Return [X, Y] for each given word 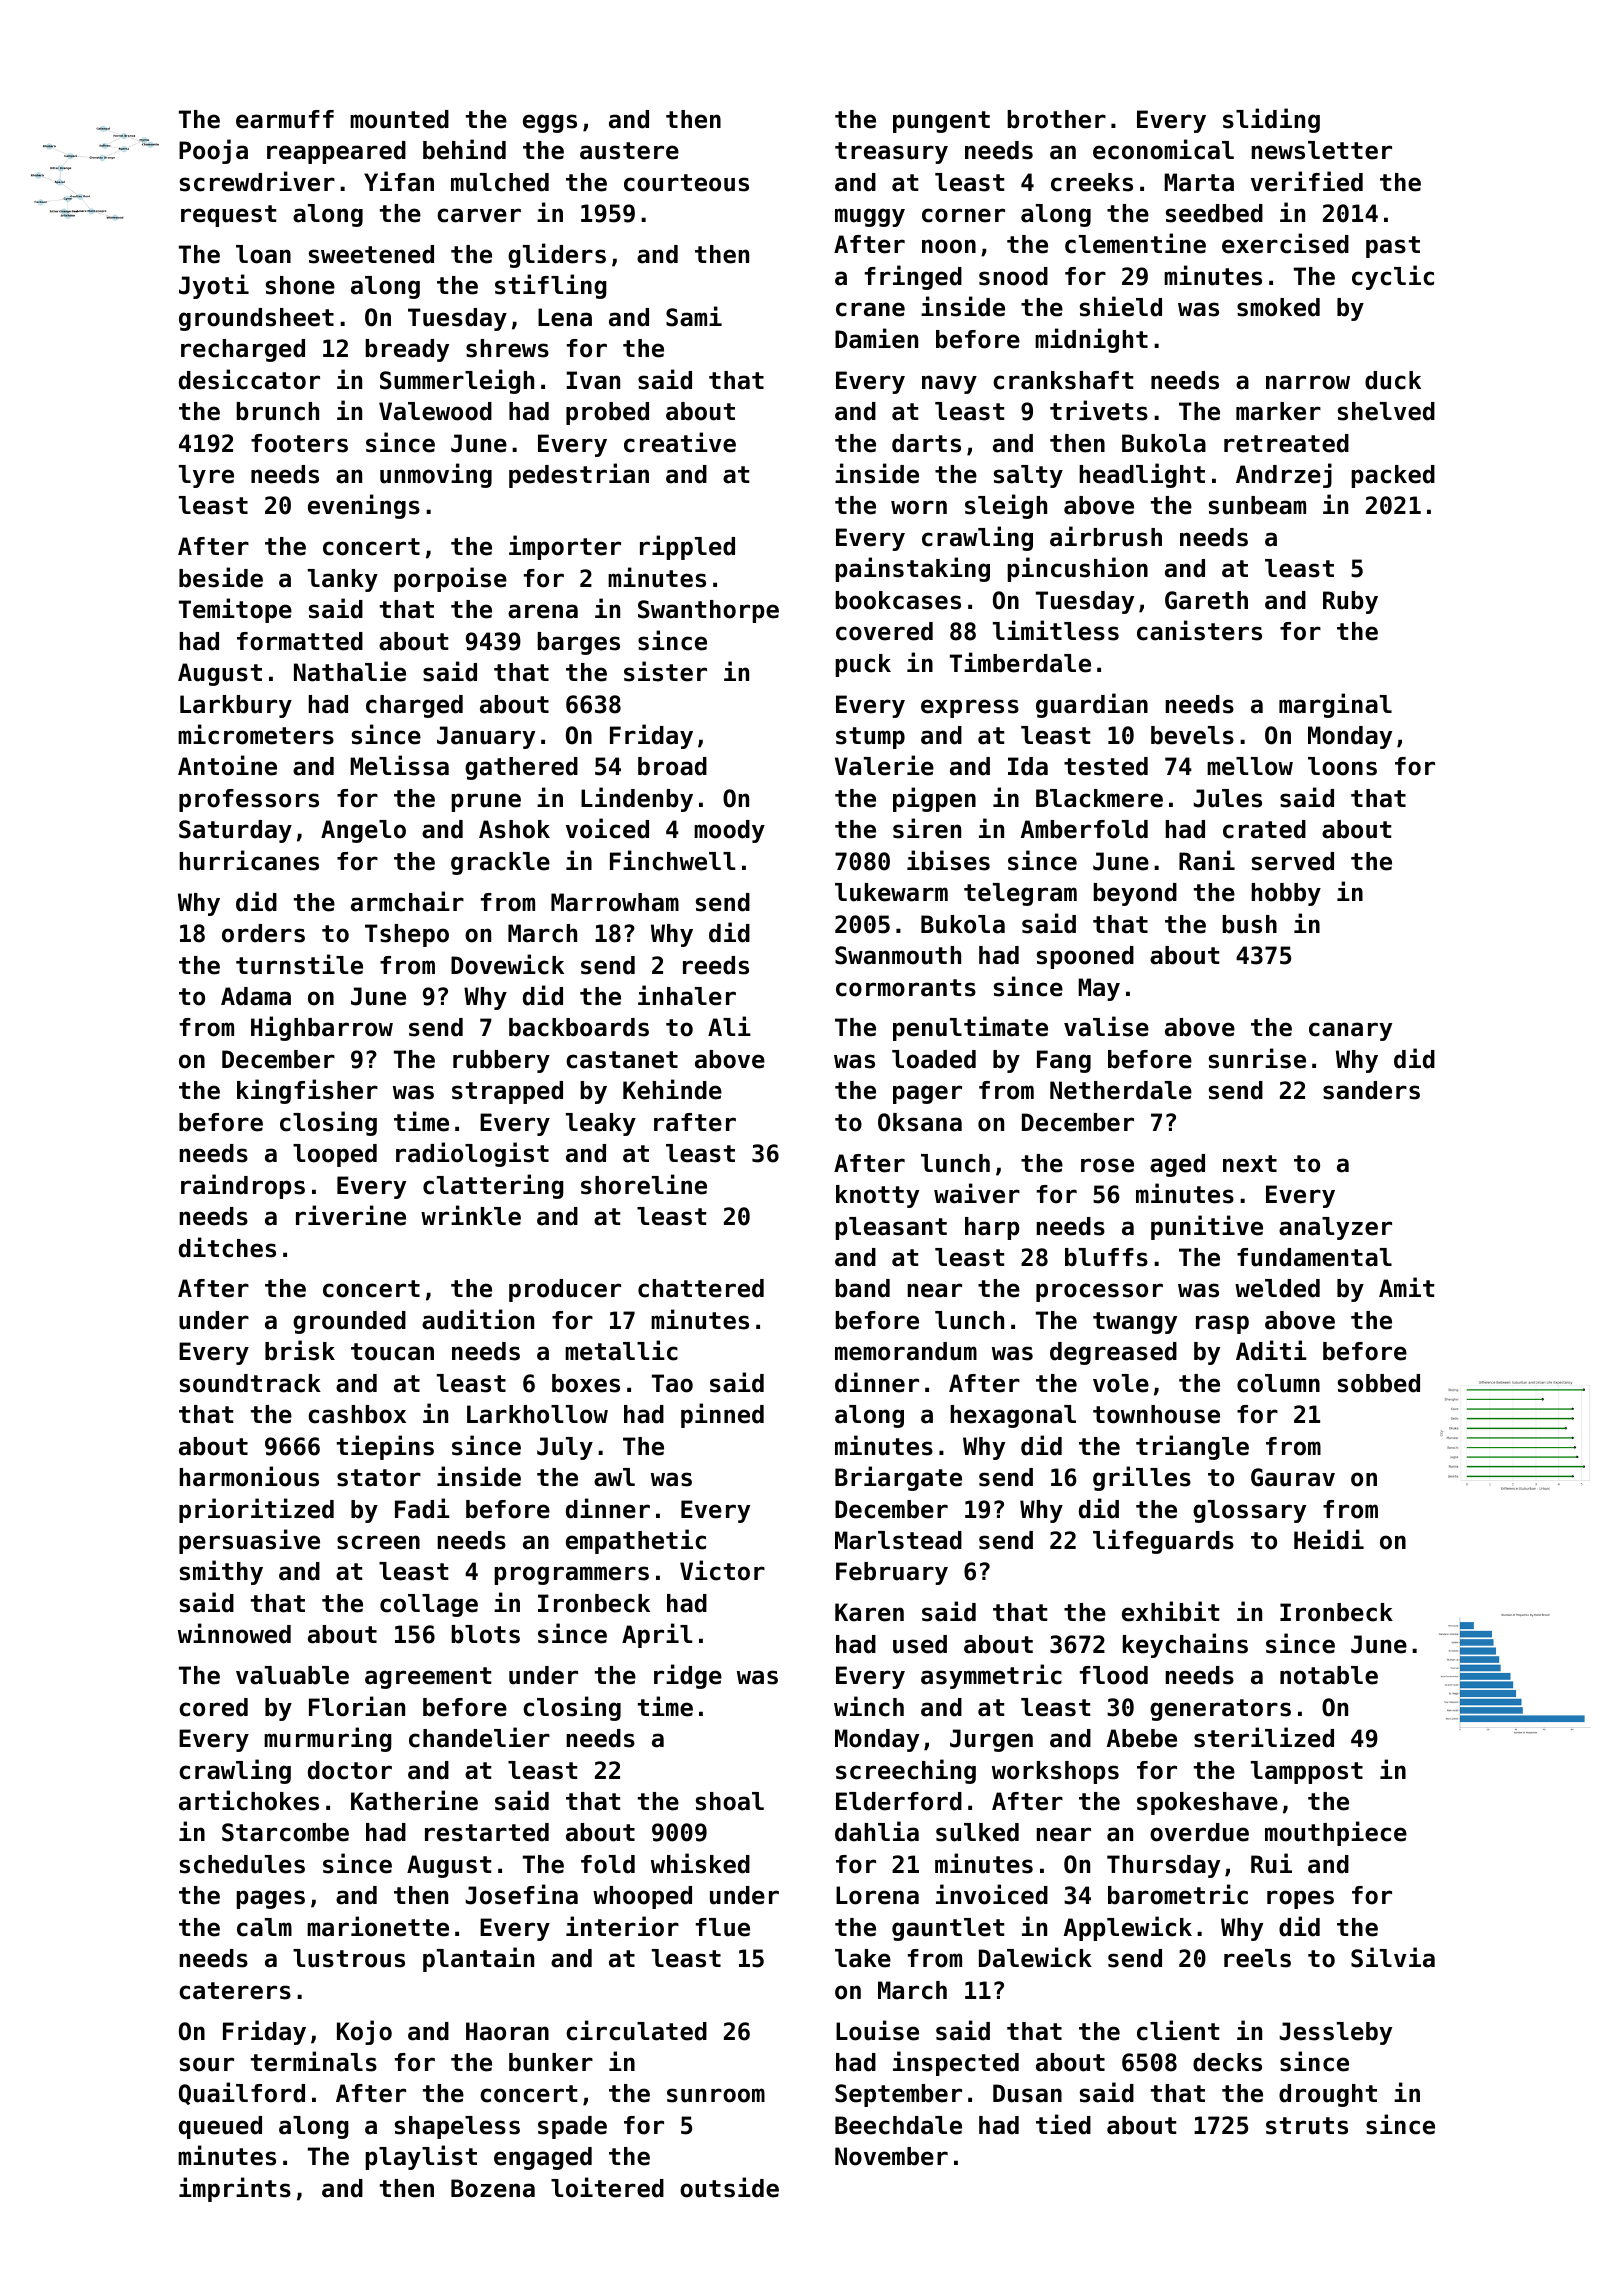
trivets [1099, 410]
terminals [314, 2061]
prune [486, 802]
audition [478, 1319]
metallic [621, 1350]
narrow [1308, 382]
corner [963, 215]
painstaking [912, 569]
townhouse [1156, 1414]
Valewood [435, 411]
